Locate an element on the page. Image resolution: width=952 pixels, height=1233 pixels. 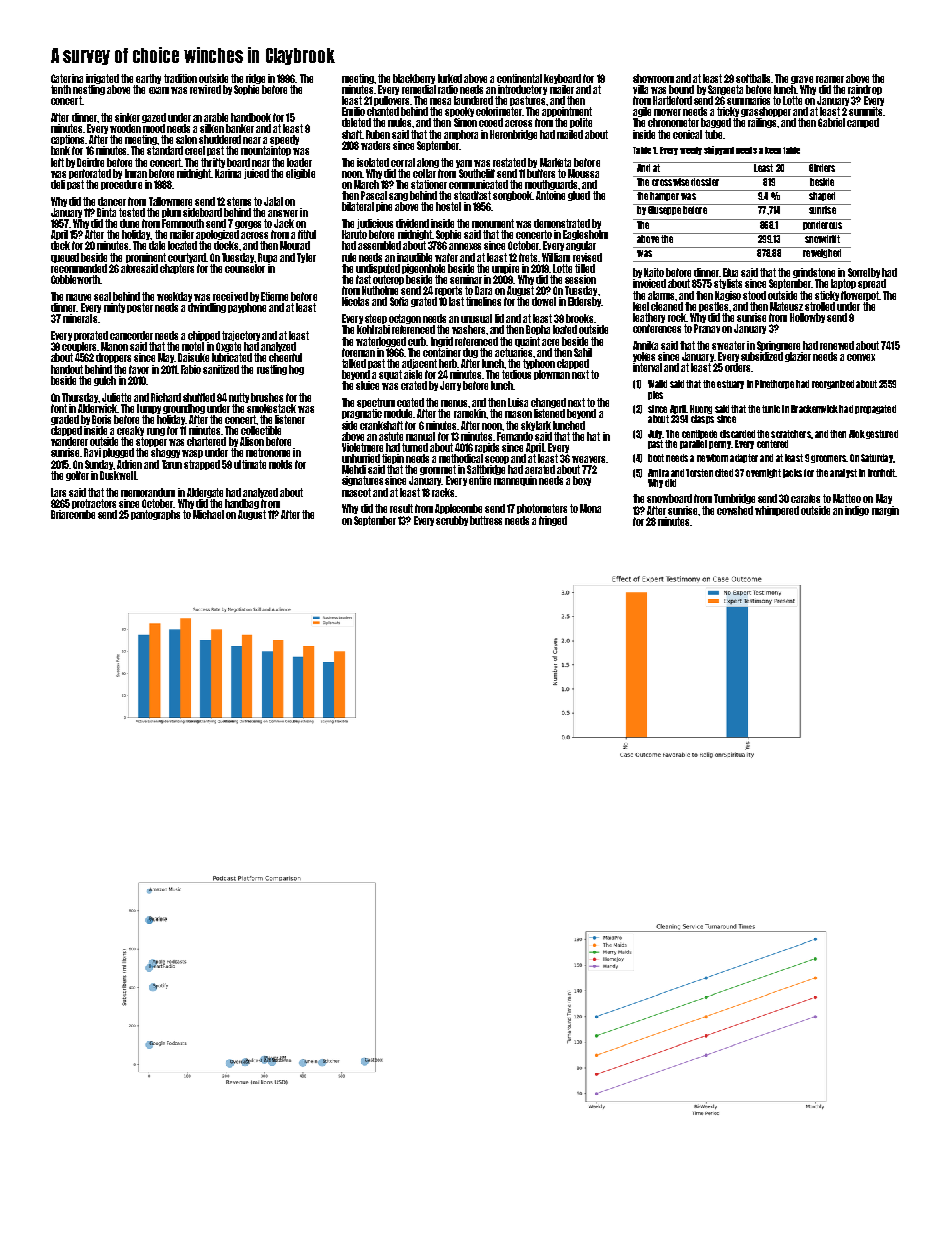
Sofia is located at coordinates (399, 301).
